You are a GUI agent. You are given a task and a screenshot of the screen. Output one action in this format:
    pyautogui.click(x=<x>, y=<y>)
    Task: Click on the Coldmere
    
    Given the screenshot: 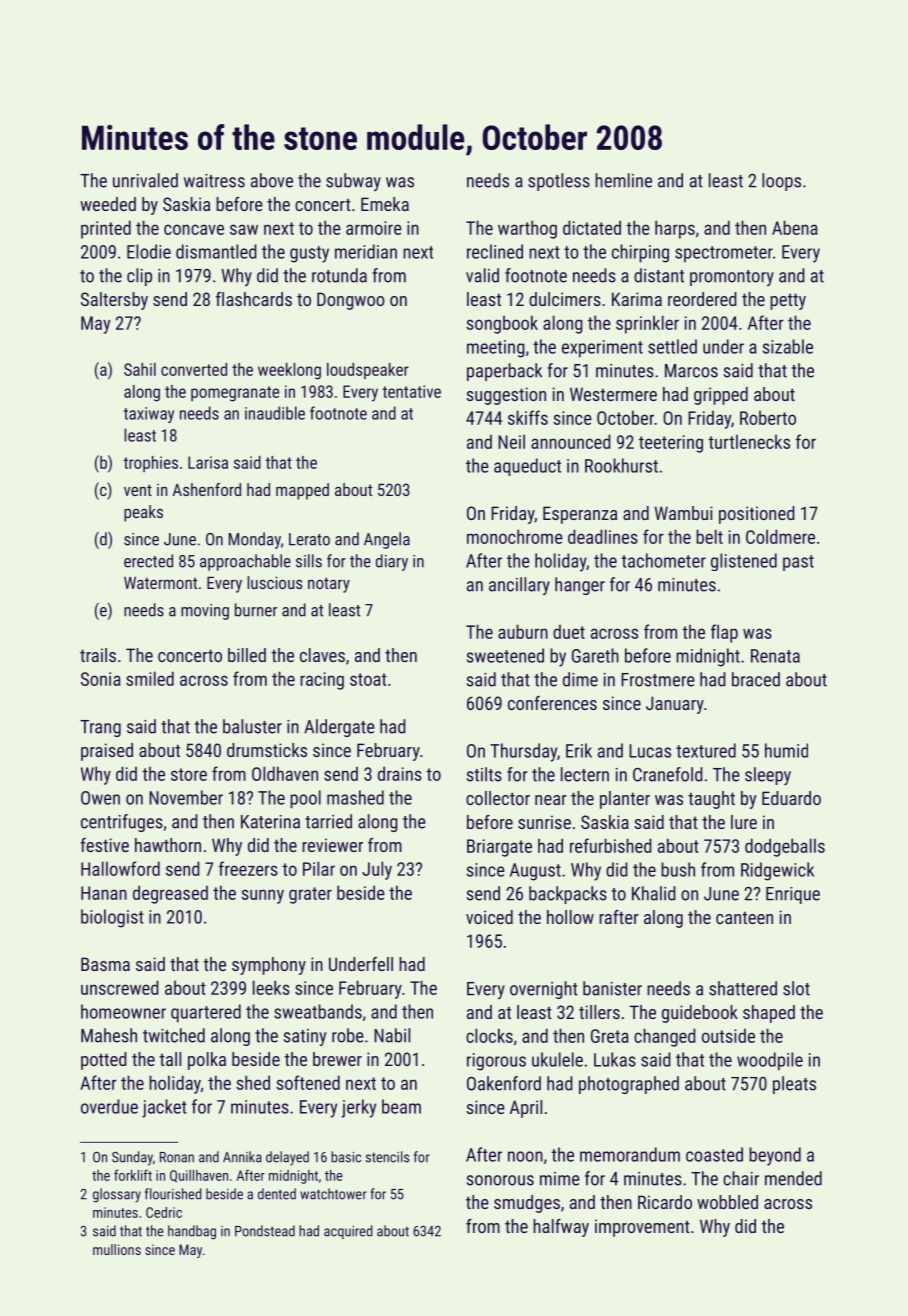 What is the action you would take?
    pyautogui.click(x=780, y=536)
